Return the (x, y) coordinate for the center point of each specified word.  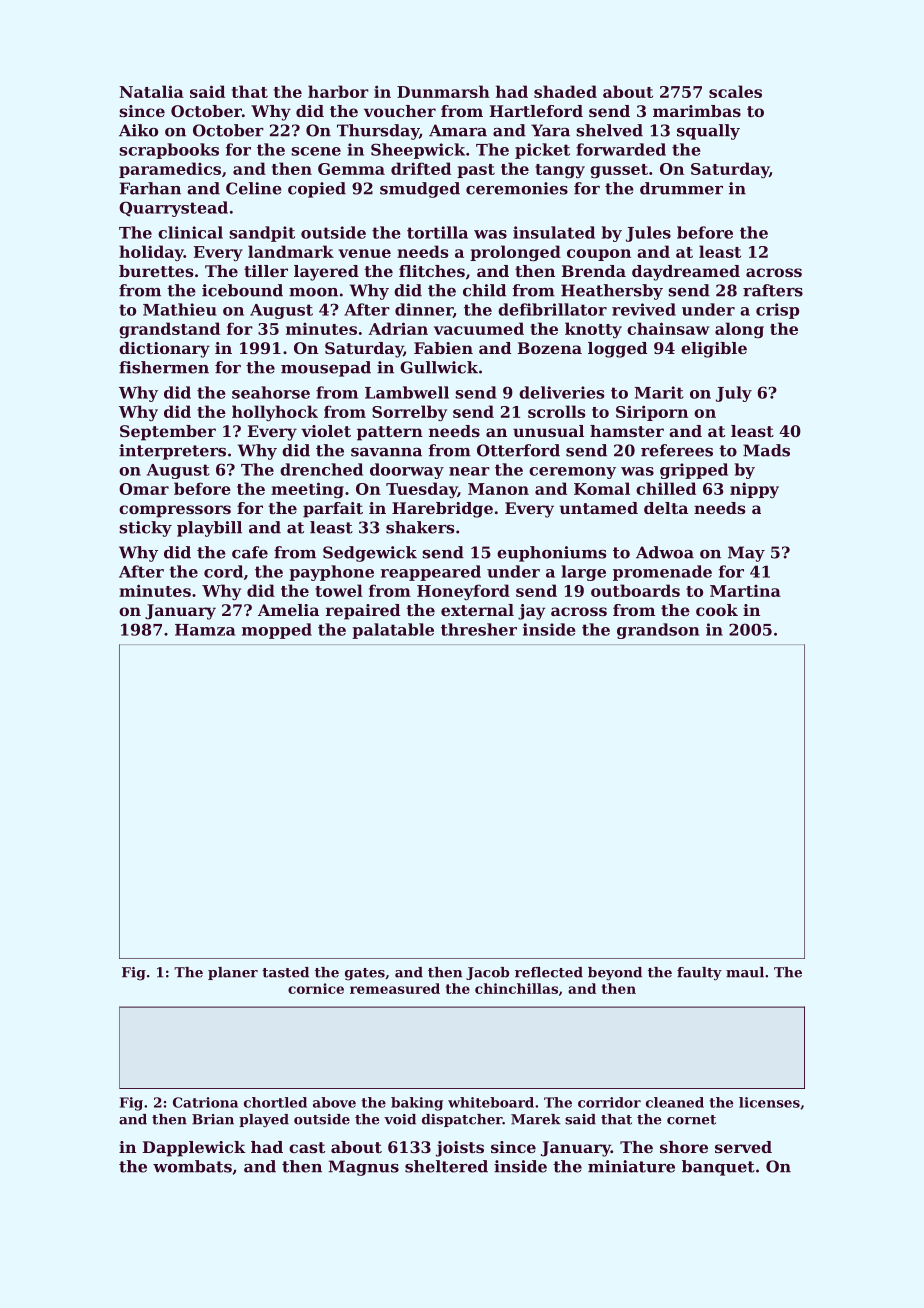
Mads (766, 450)
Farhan (150, 188)
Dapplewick (194, 1149)
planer (233, 973)
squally (708, 132)
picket (542, 151)
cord (223, 571)
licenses (769, 1102)
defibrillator (552, 309)
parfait (333, 510)
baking (417, 1104)
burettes (156, 271)
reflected (549, 972)
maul (745, 972)
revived (644, 309)
